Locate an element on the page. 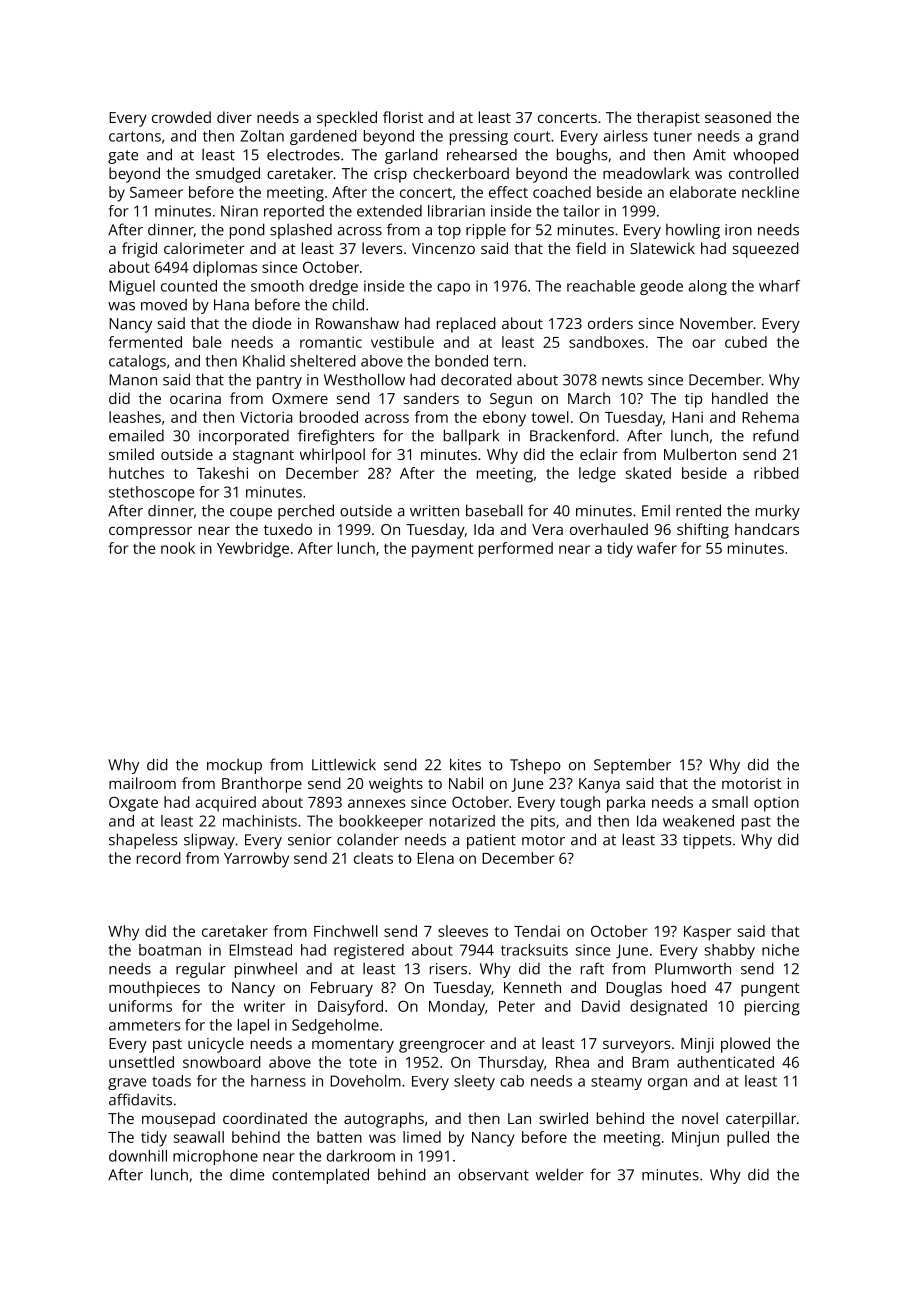 The height and width of the document is (1316, 908). Peter is located at coordinates (517, 1006).
